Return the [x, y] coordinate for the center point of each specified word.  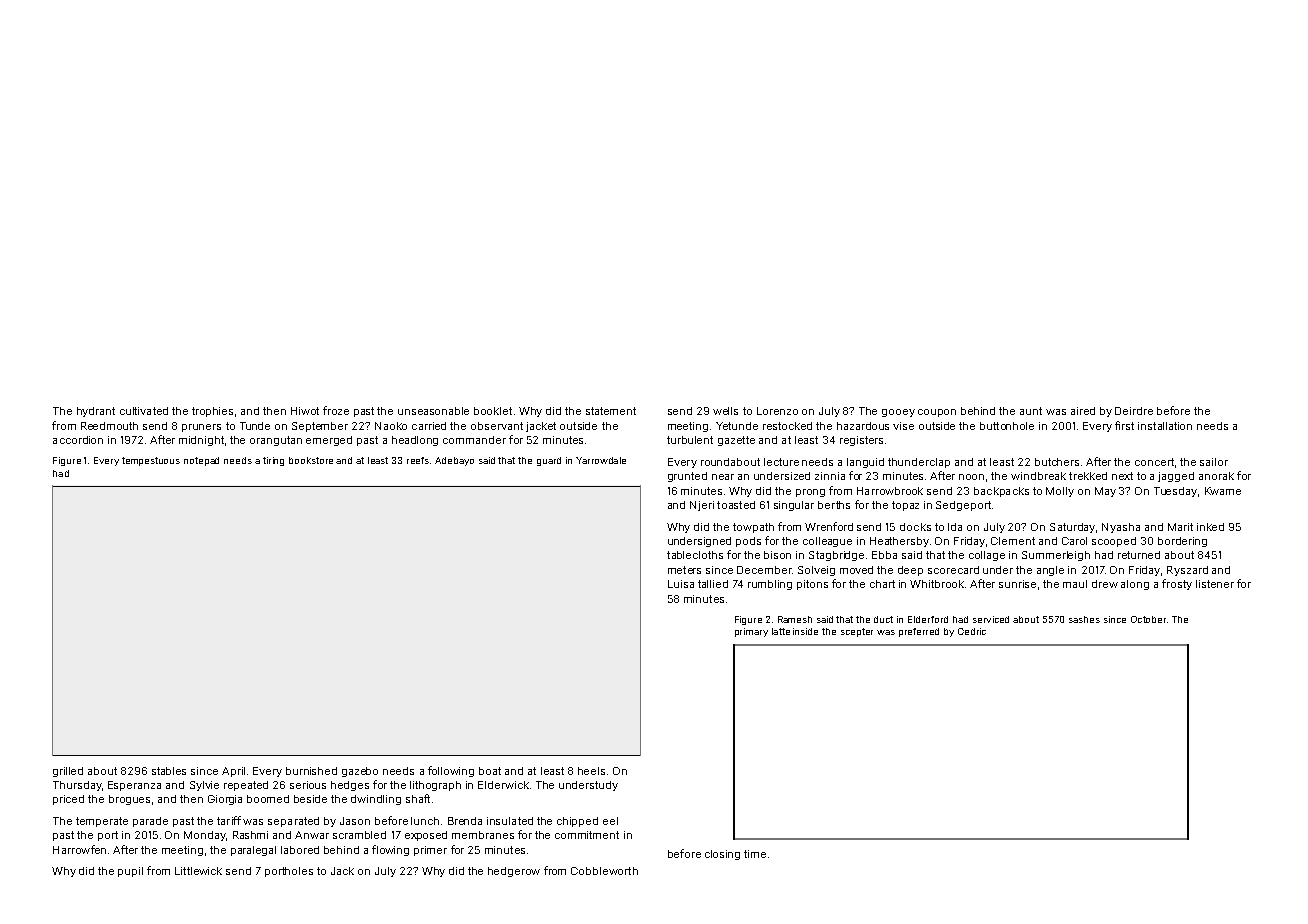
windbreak [1038, 476]
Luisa [681, 584]
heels [591, 771]
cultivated [144, 411]
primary [751, 632]
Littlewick [198, 871]
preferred [919, 632]
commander [474, 440]
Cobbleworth [604, 871]
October [1148, 619]
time [755, 854]
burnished [311, 771]
